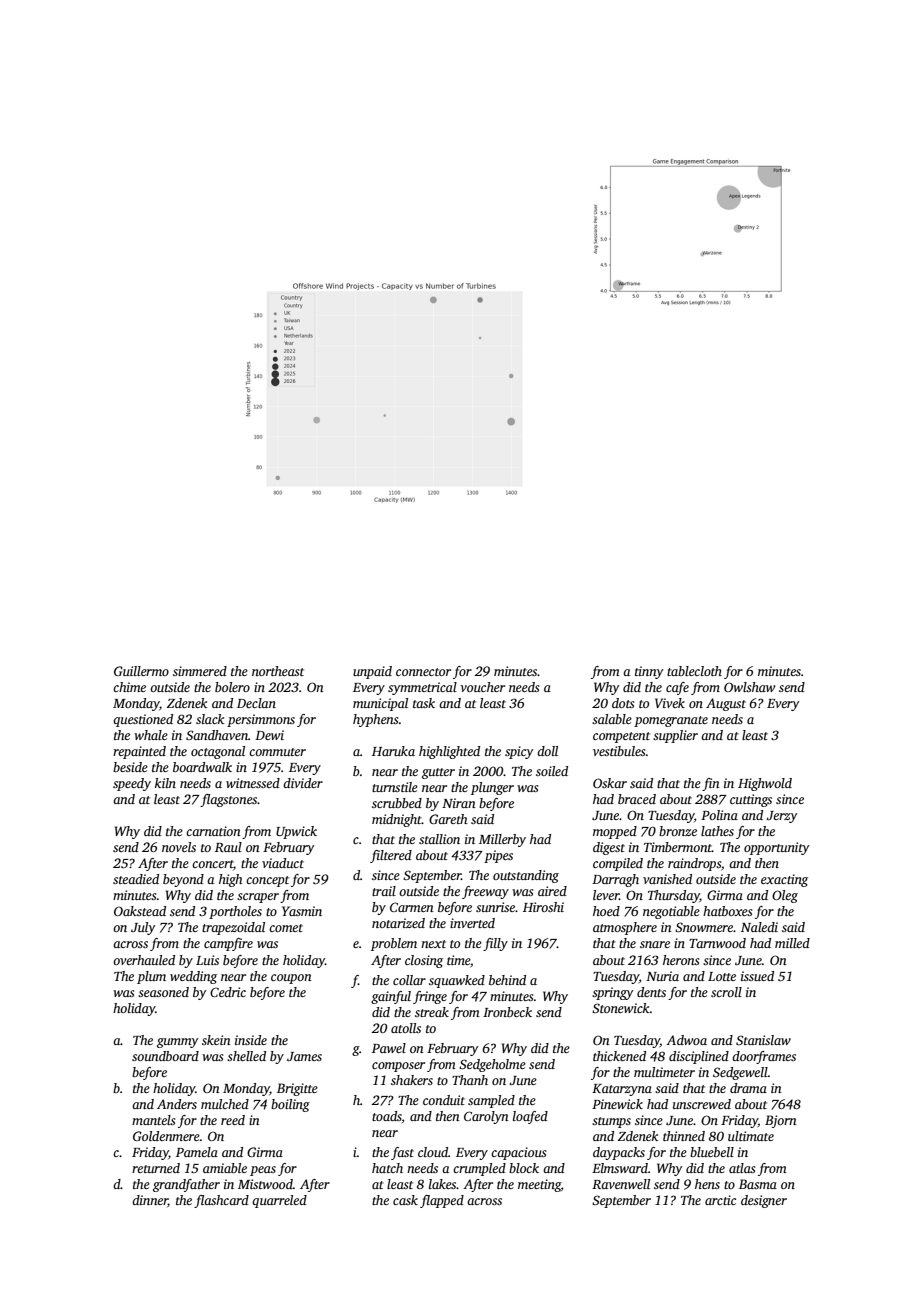 The width and height of the screenshot is (924, 1308). I want to click on unpaid, so click(372, 672).
